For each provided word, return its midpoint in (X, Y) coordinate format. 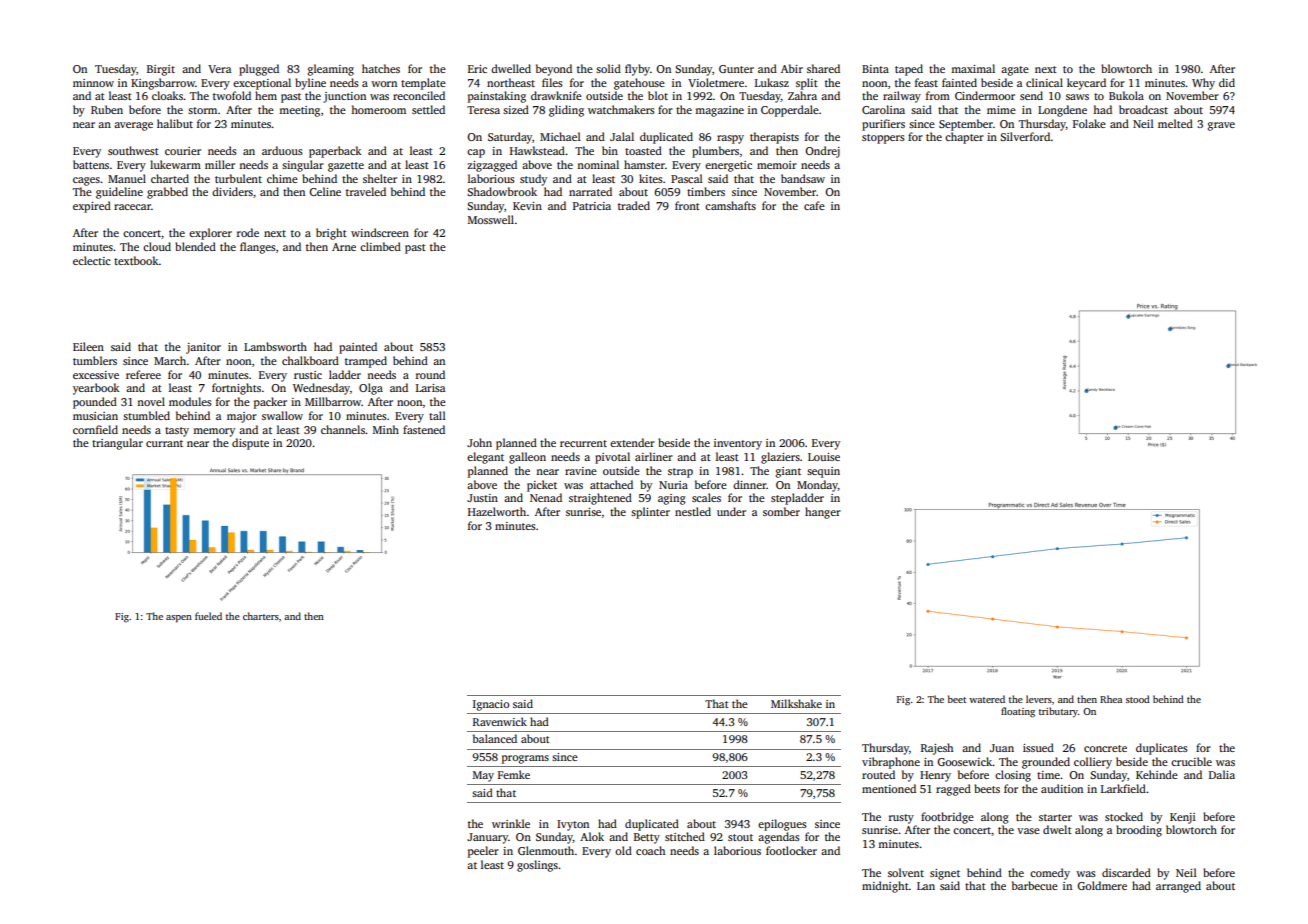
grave (1221, 126)
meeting (299, 111)
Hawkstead (537, 150)
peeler (483, 852)
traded (634, 205)
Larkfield (1123, 788)
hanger (823, 513)
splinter (650, 513)
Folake (1089, 123)
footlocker (791, 850)
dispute (250, 444)
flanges (258, 248)
